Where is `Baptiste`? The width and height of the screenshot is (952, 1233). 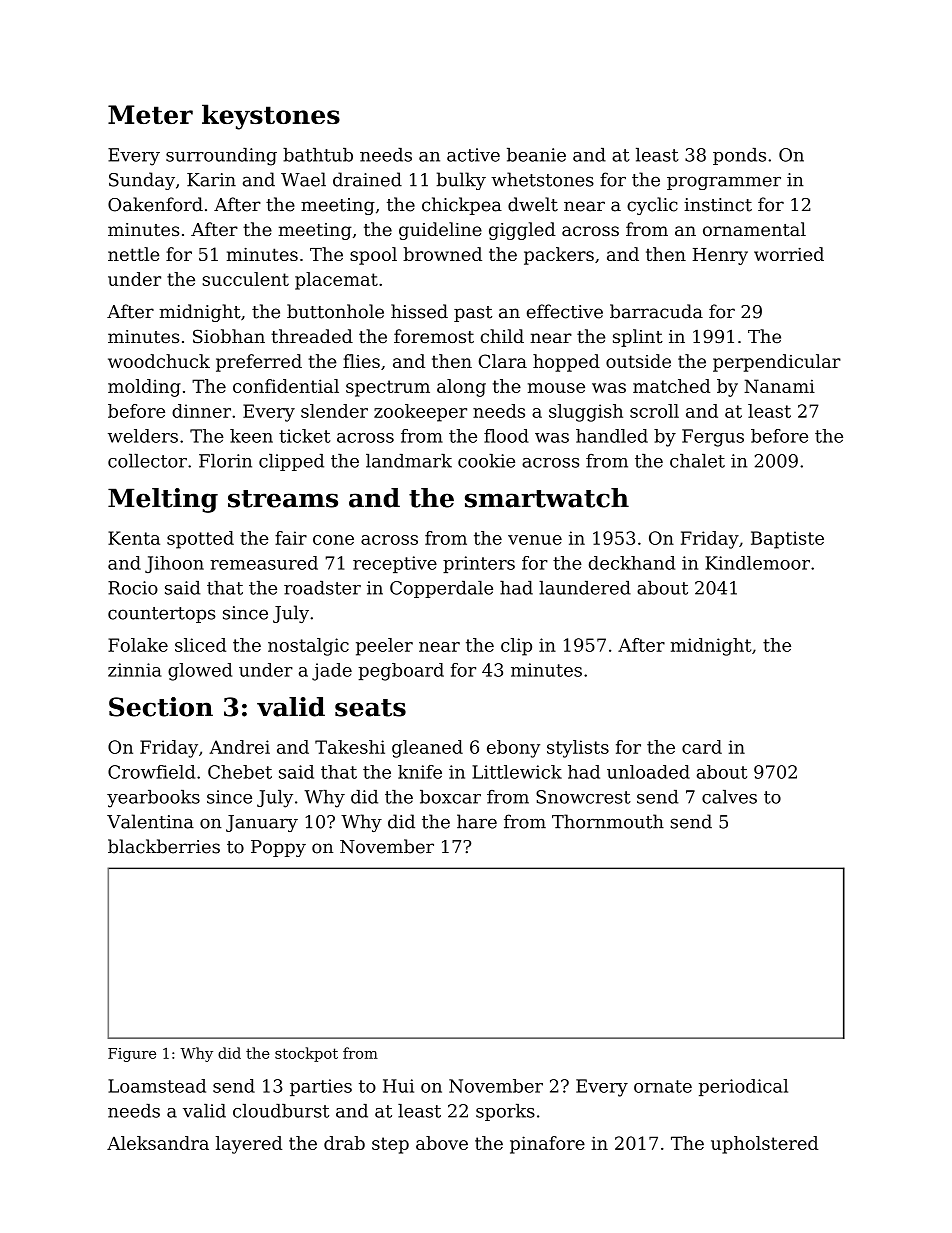 Baptiste is located at coordinates (787, 540).
